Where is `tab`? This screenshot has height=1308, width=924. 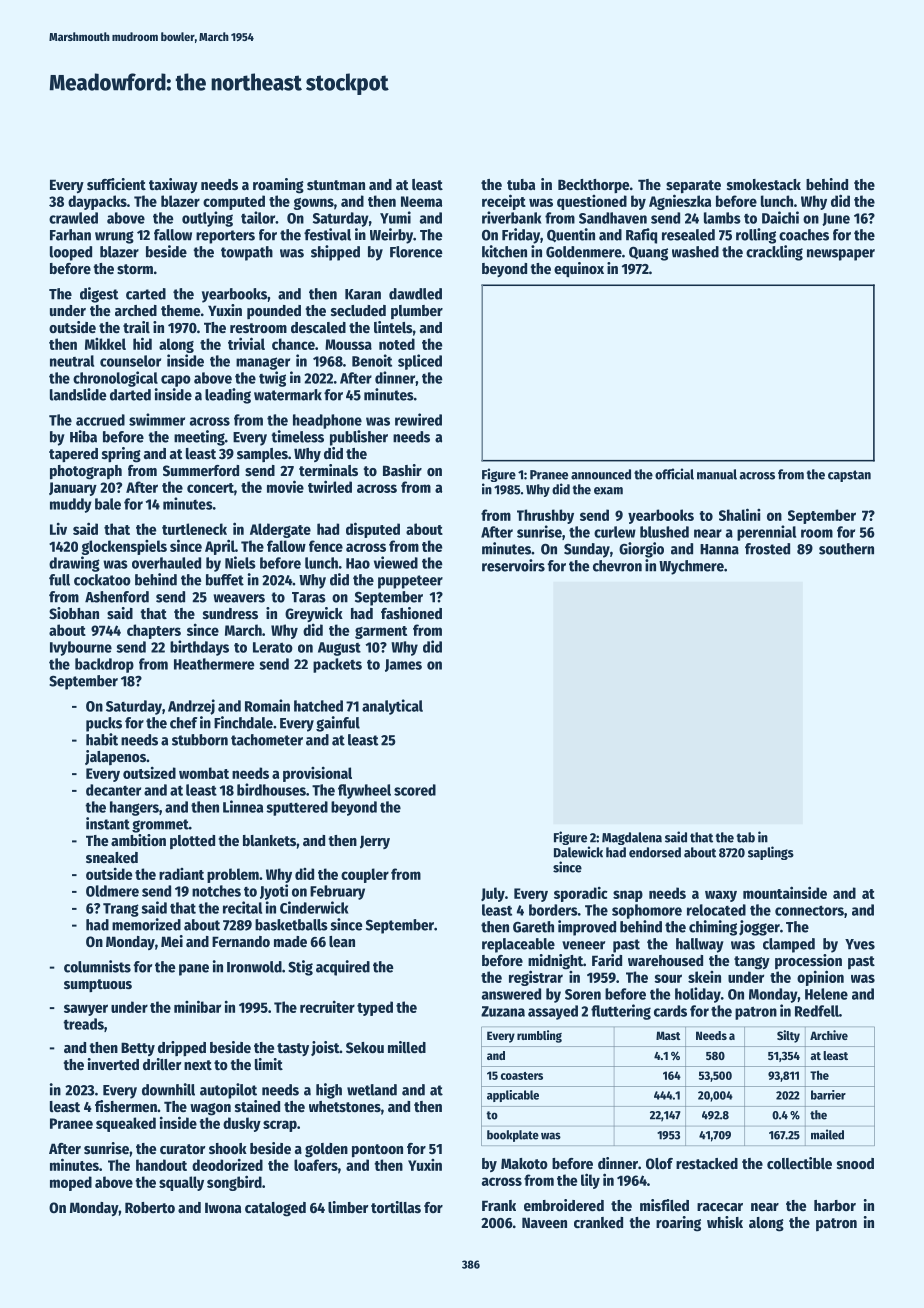
tab is located at coordinates (746, 837).
